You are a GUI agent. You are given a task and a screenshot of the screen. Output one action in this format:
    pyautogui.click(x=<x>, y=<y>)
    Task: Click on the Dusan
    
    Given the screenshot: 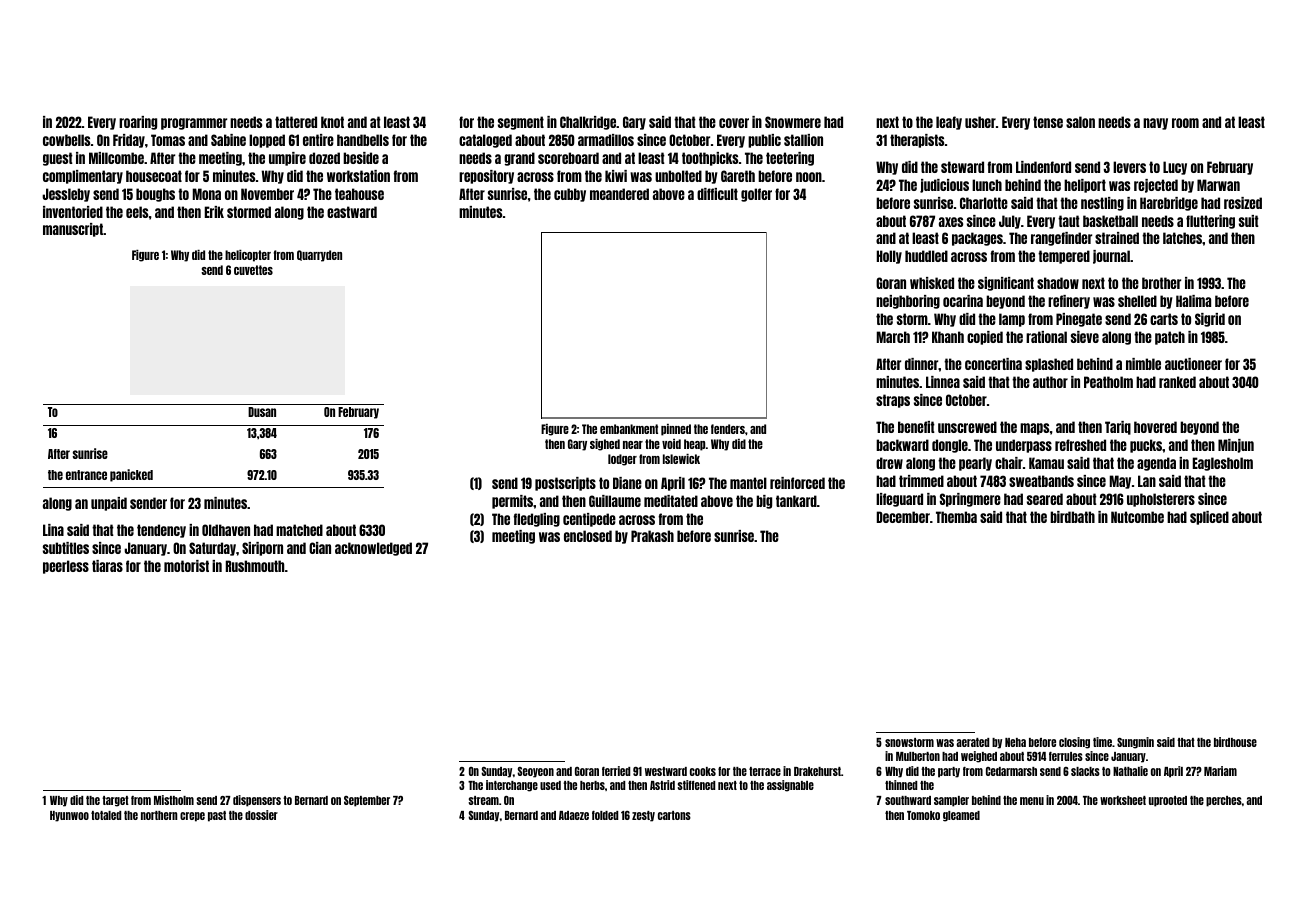 What is the action you would take?
    pyautogui.click(x=262, y=412)
